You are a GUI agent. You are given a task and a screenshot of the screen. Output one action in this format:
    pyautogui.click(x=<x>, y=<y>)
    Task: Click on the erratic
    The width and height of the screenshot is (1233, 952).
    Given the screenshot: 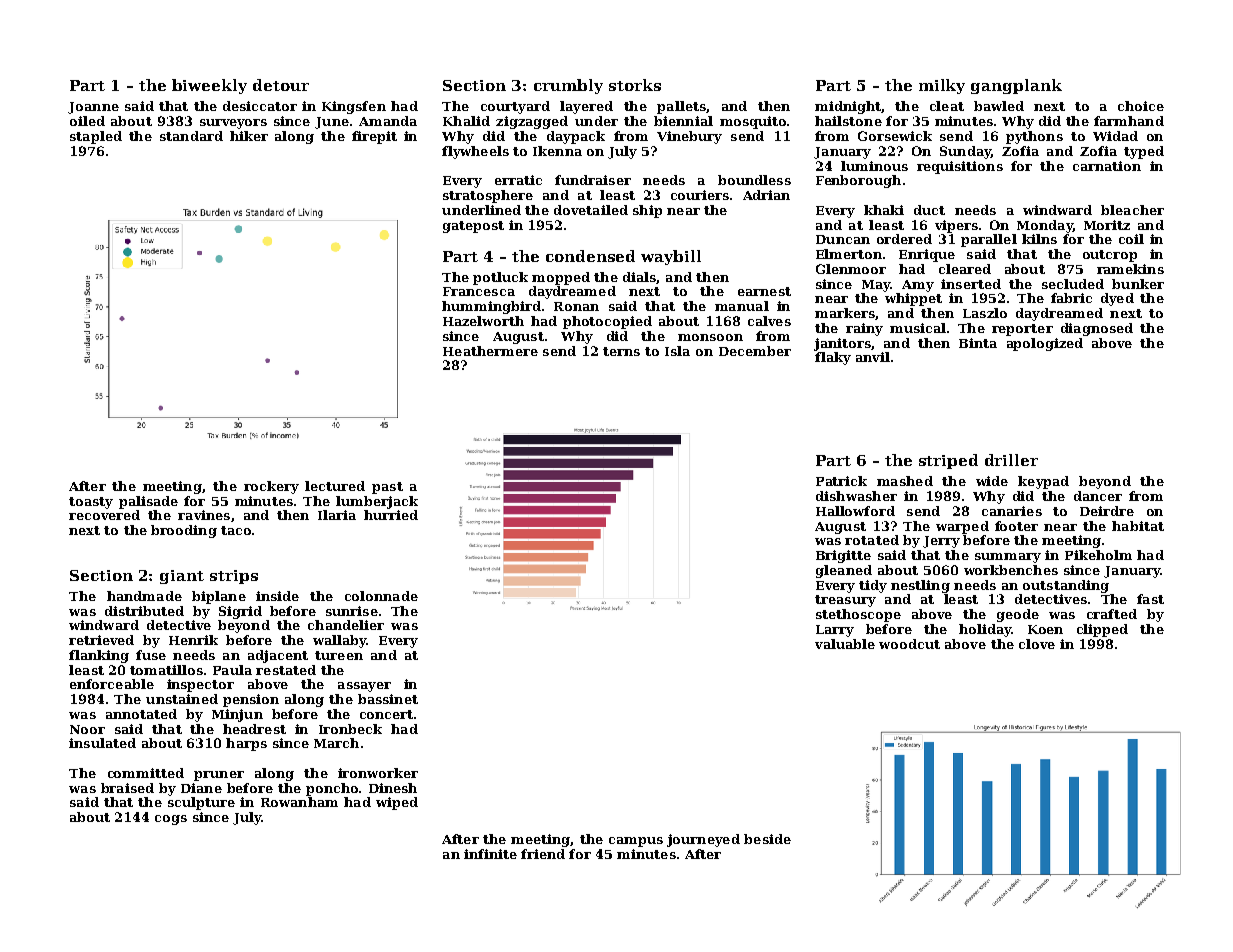 What is the action you would take?
    pyautogui.click(x=518, y=180)
